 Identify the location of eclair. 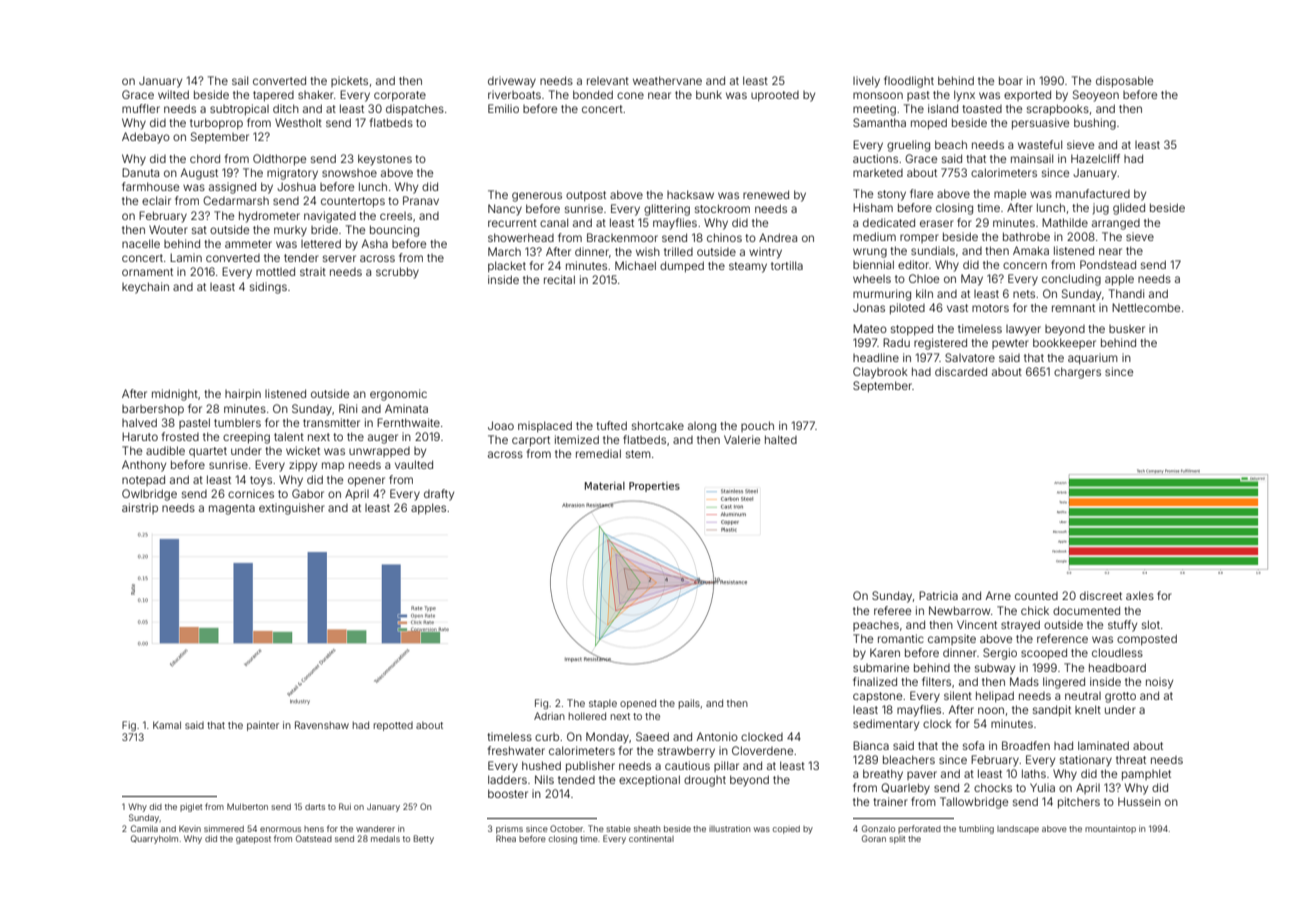
(156, 200).
